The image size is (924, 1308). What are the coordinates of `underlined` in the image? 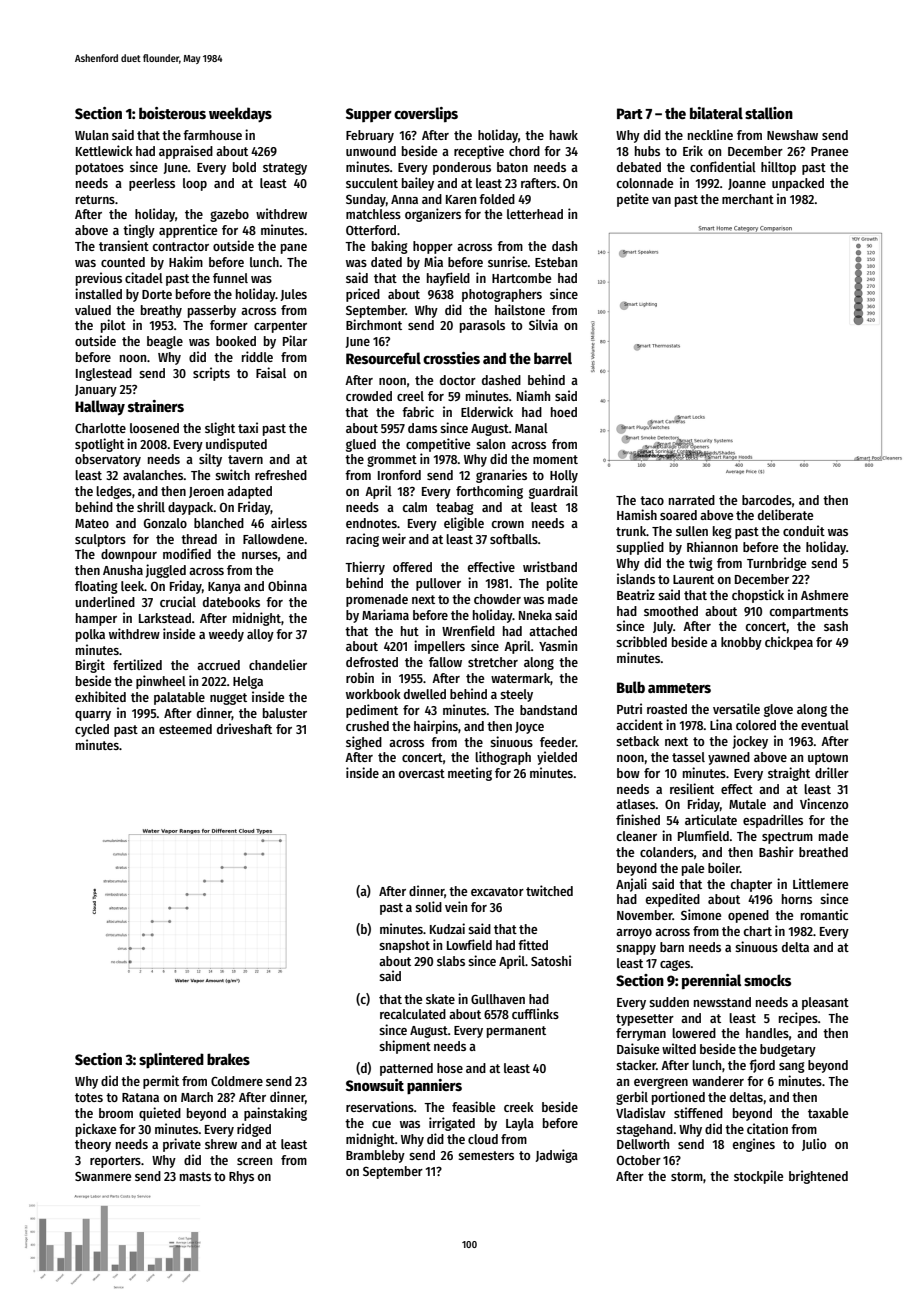 It's located at (105, 601).
